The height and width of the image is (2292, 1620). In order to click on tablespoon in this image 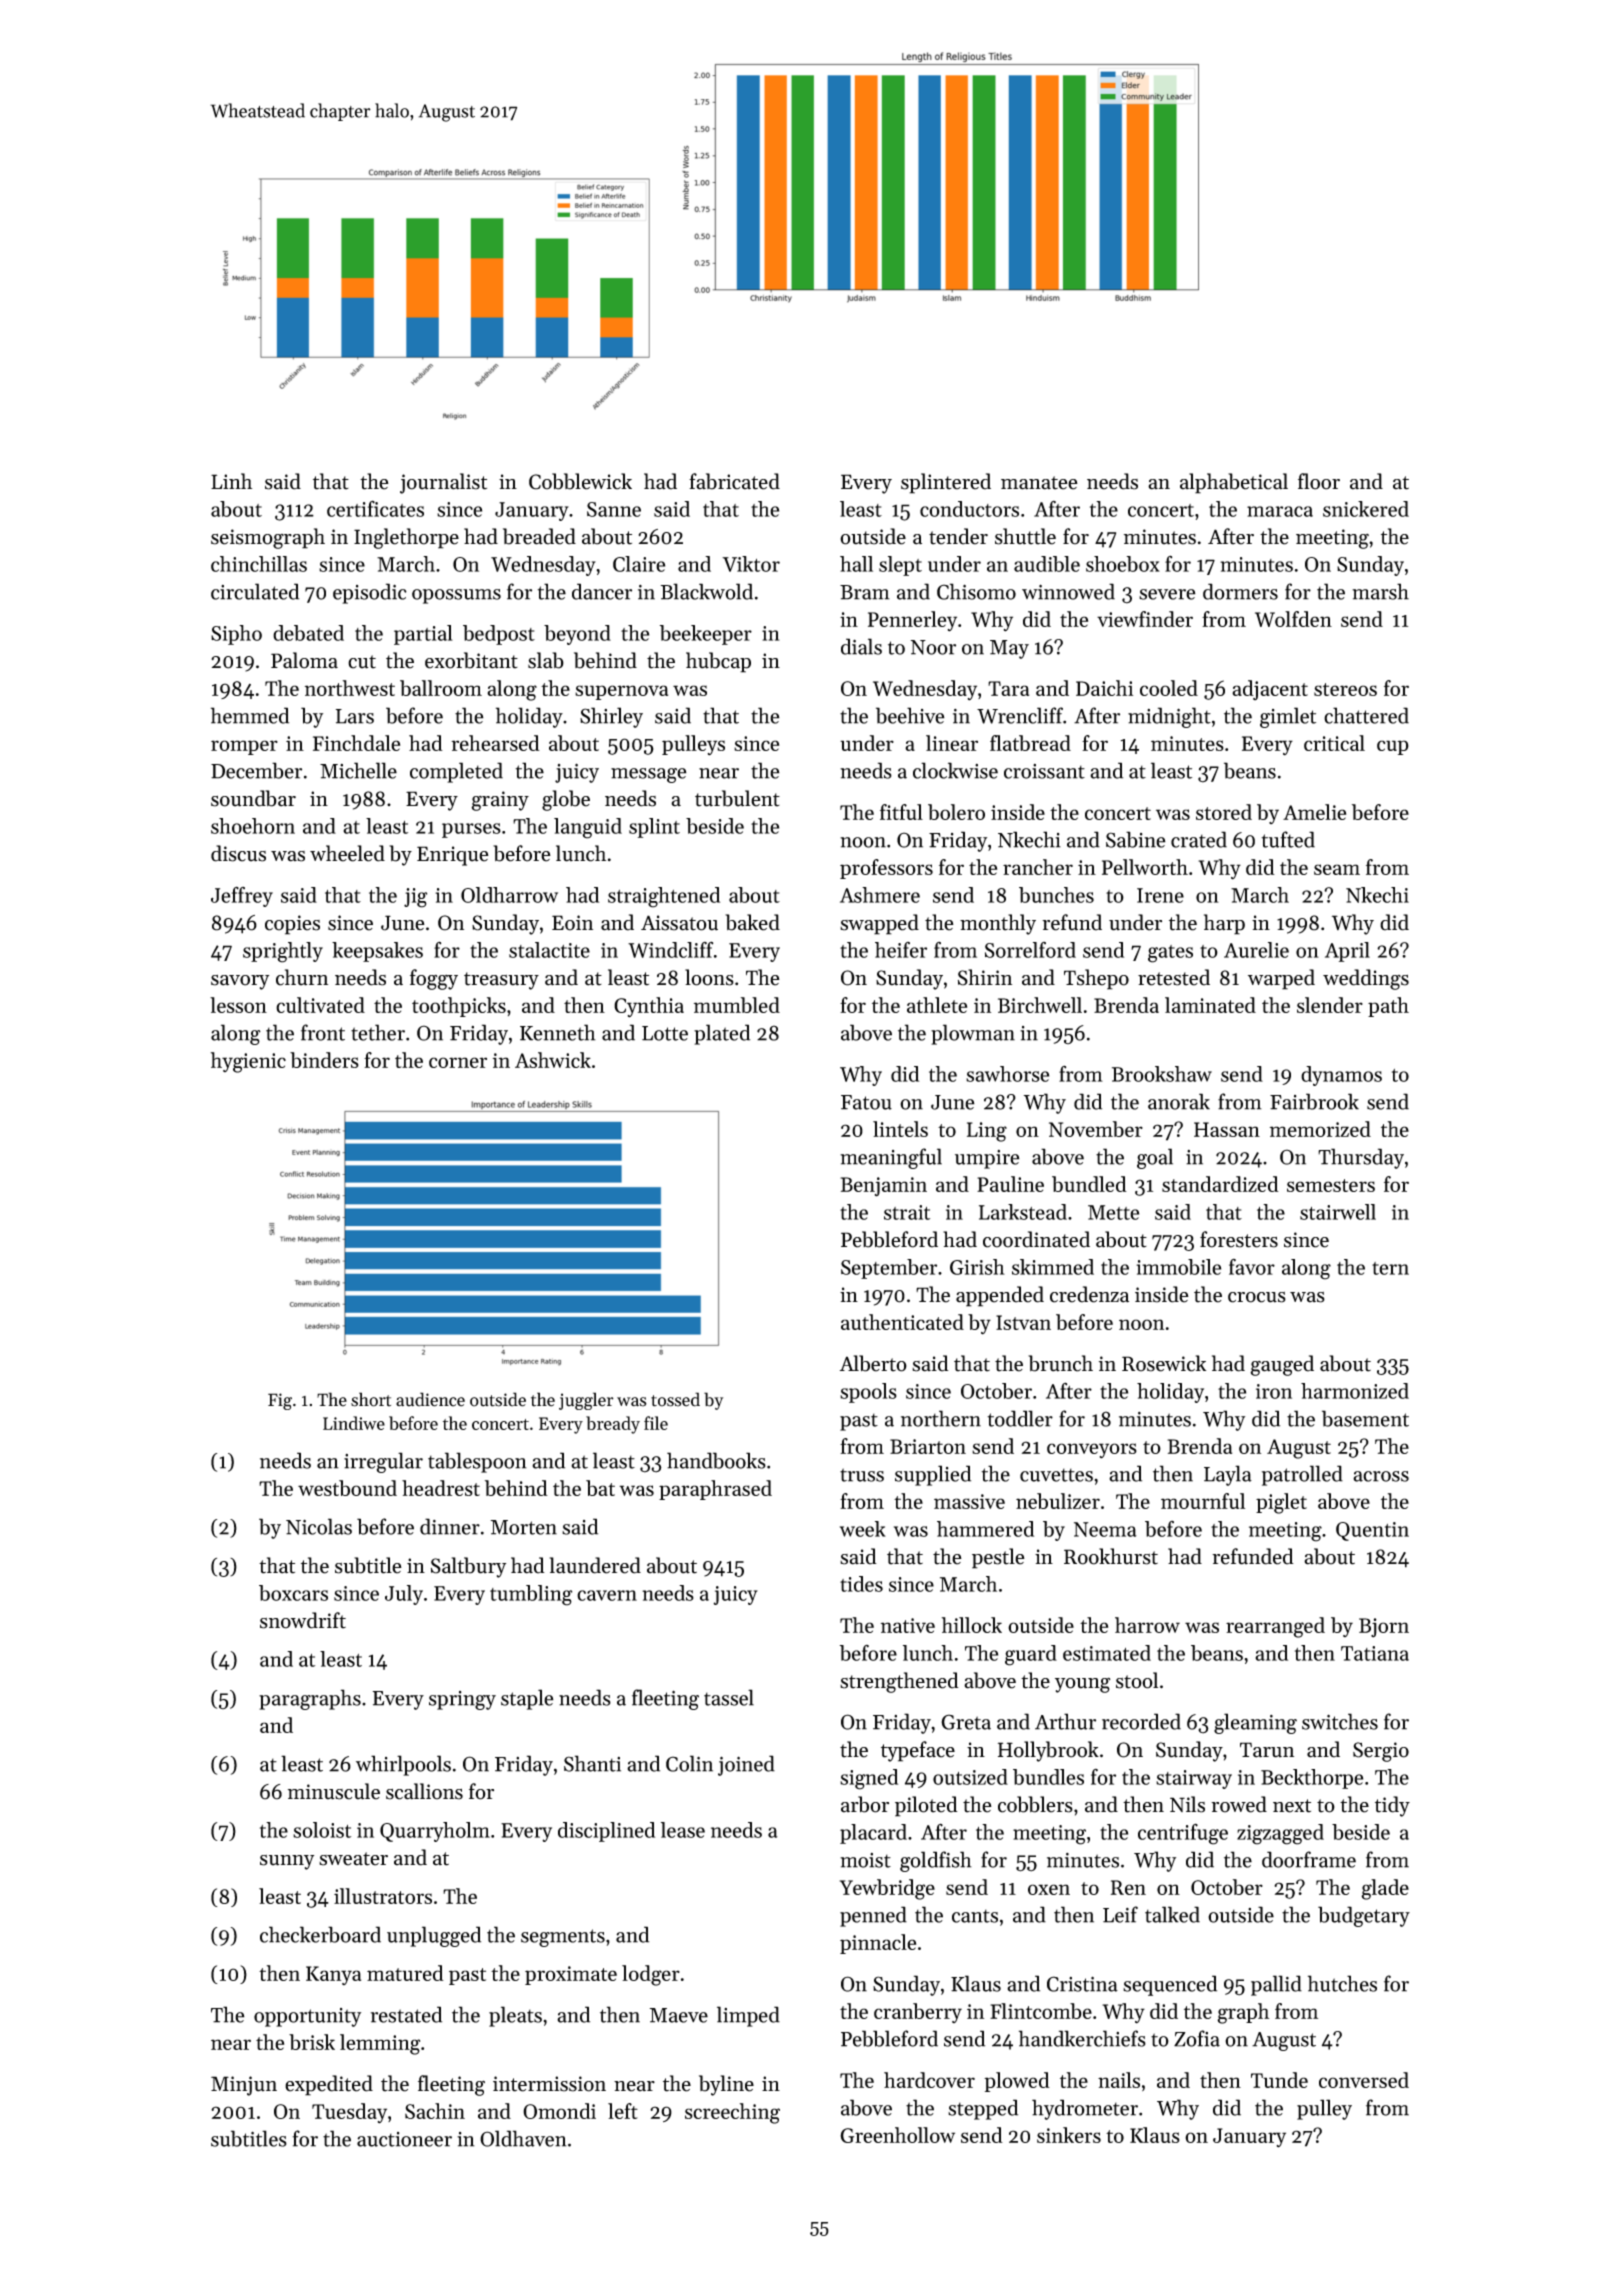, I will do `click(477, 1462)`.
